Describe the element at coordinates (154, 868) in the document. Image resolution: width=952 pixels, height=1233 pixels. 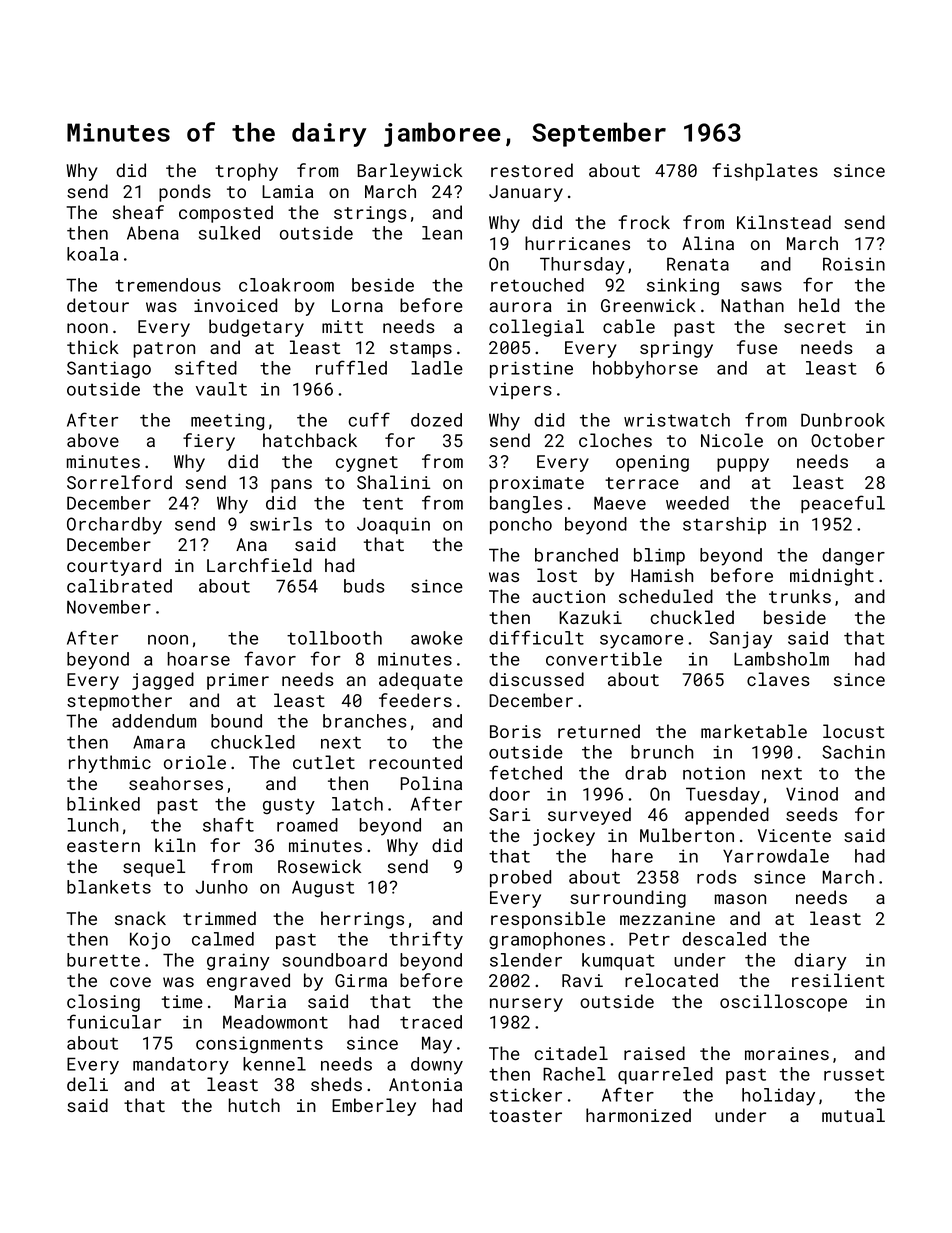
I see `sequel` at that location.
